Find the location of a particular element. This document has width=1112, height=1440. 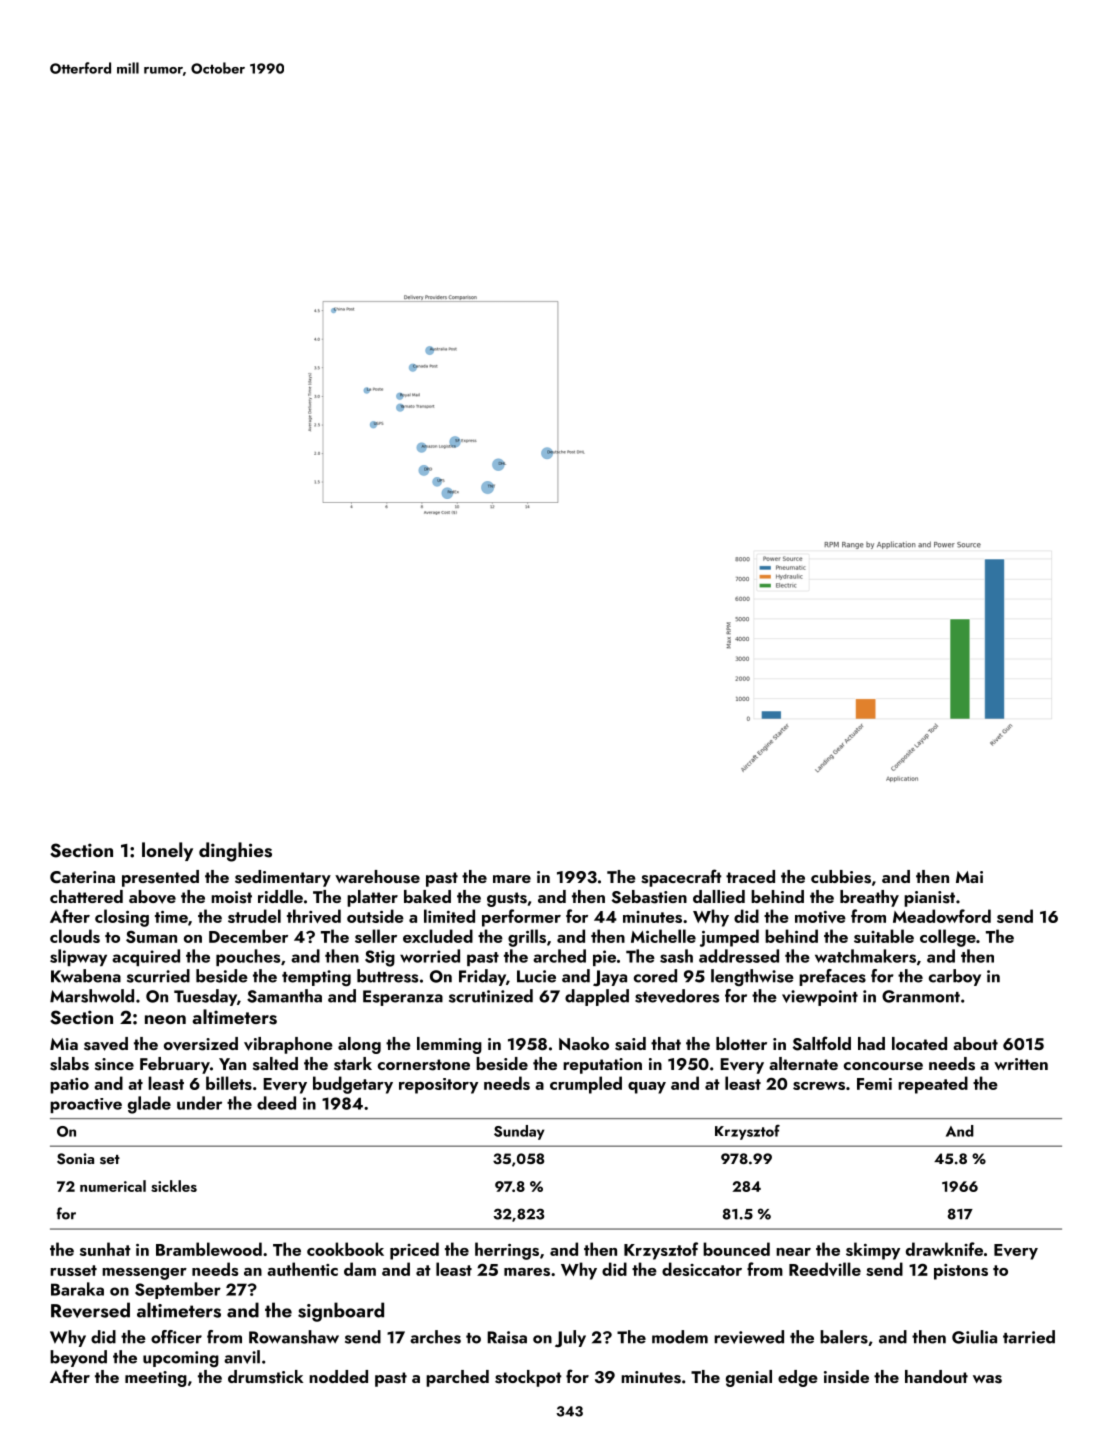

handout is located at coordinates (936, 1376).
